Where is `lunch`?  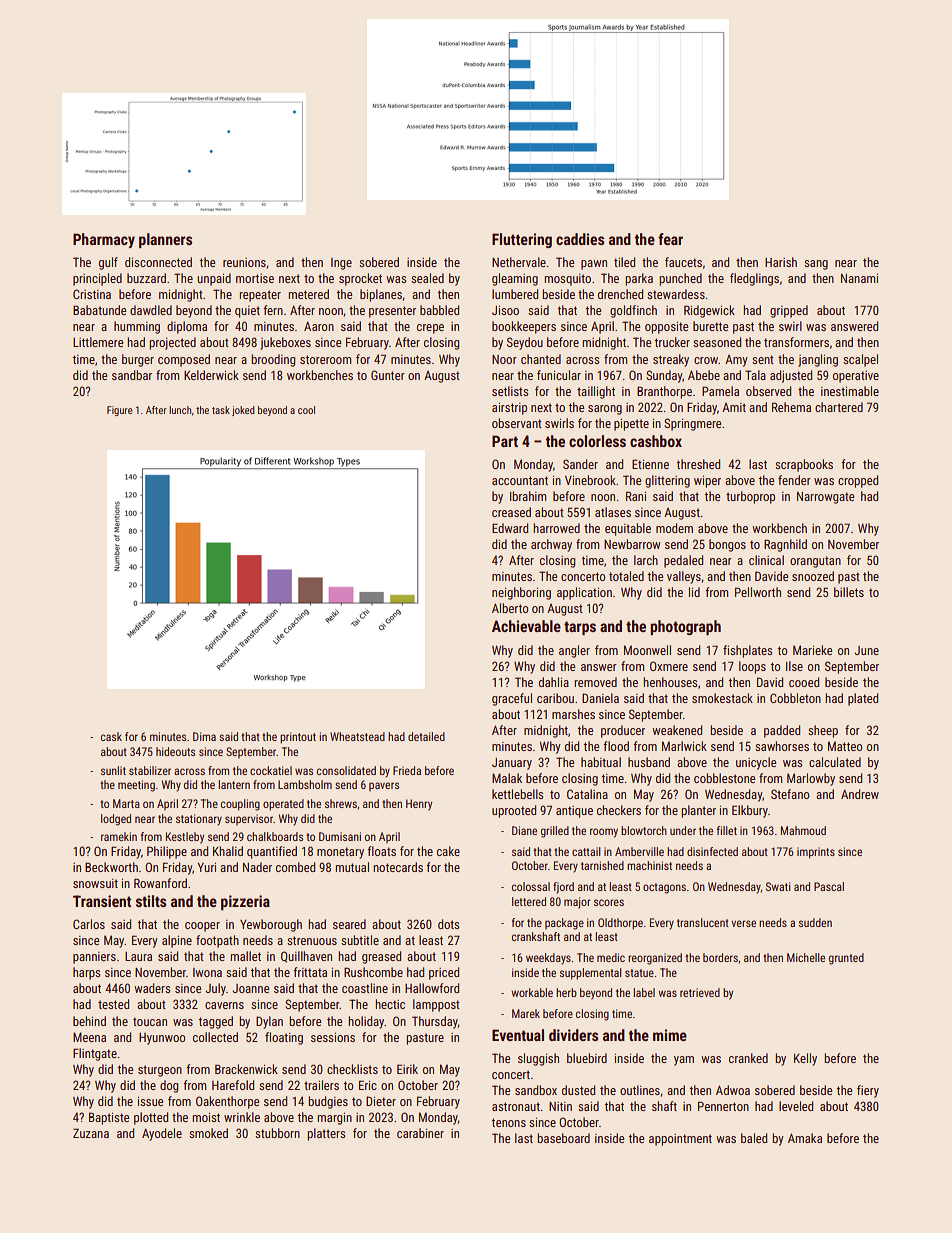
lunch is located at coordinates (180, 410).
